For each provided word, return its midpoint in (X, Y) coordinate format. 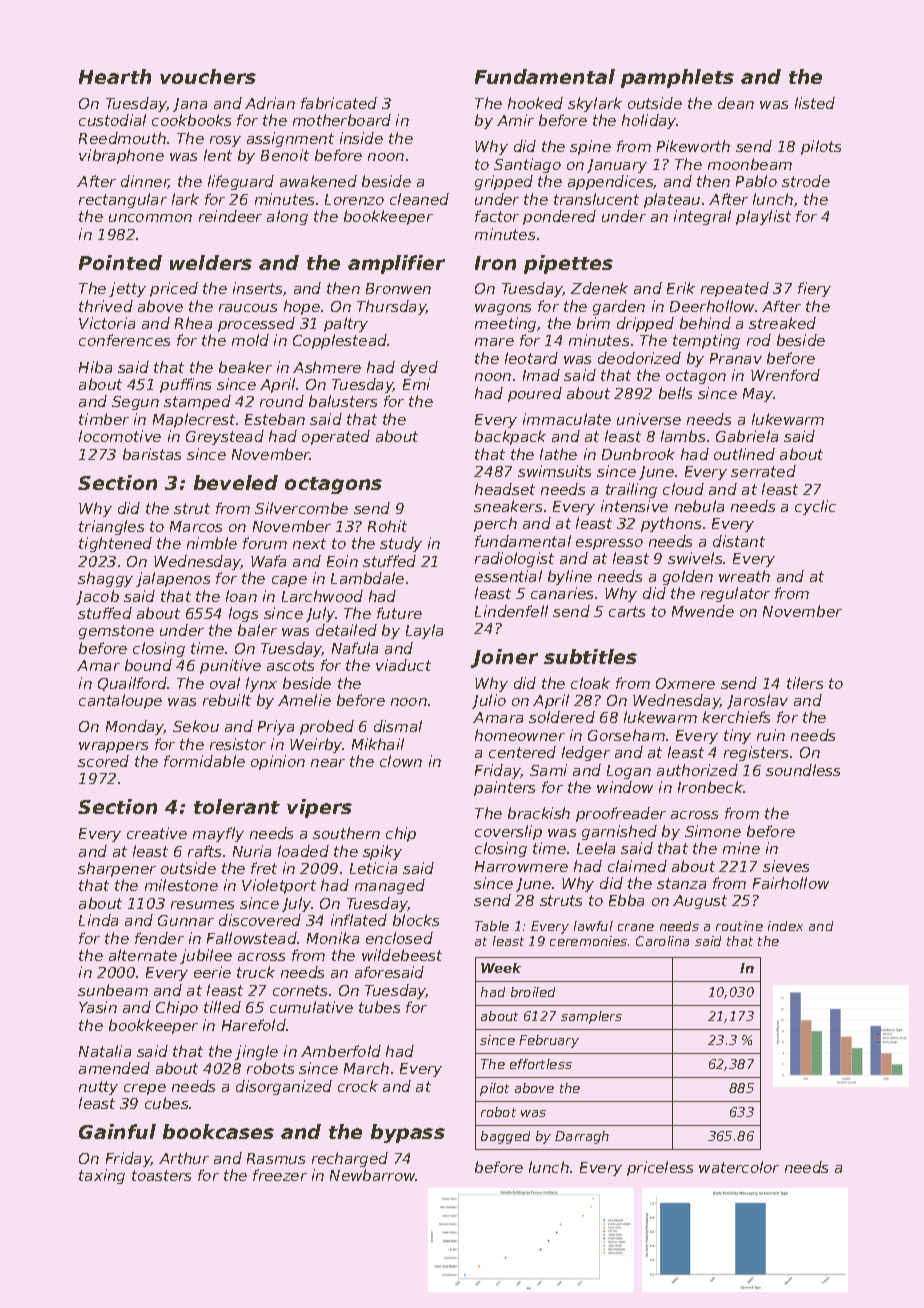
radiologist (514, 559)
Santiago (527, 165)
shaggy (105, 579)
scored (103, 761)
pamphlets (677, 78)
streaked (782, 323)
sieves (786, 866)
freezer (280, 1175)
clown (401, 761)
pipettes (568, 264)
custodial (112, 120)
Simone (713, 831)
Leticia (373, 868)
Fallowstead (252, 938)
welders (211, 262)
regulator (735, 594)
